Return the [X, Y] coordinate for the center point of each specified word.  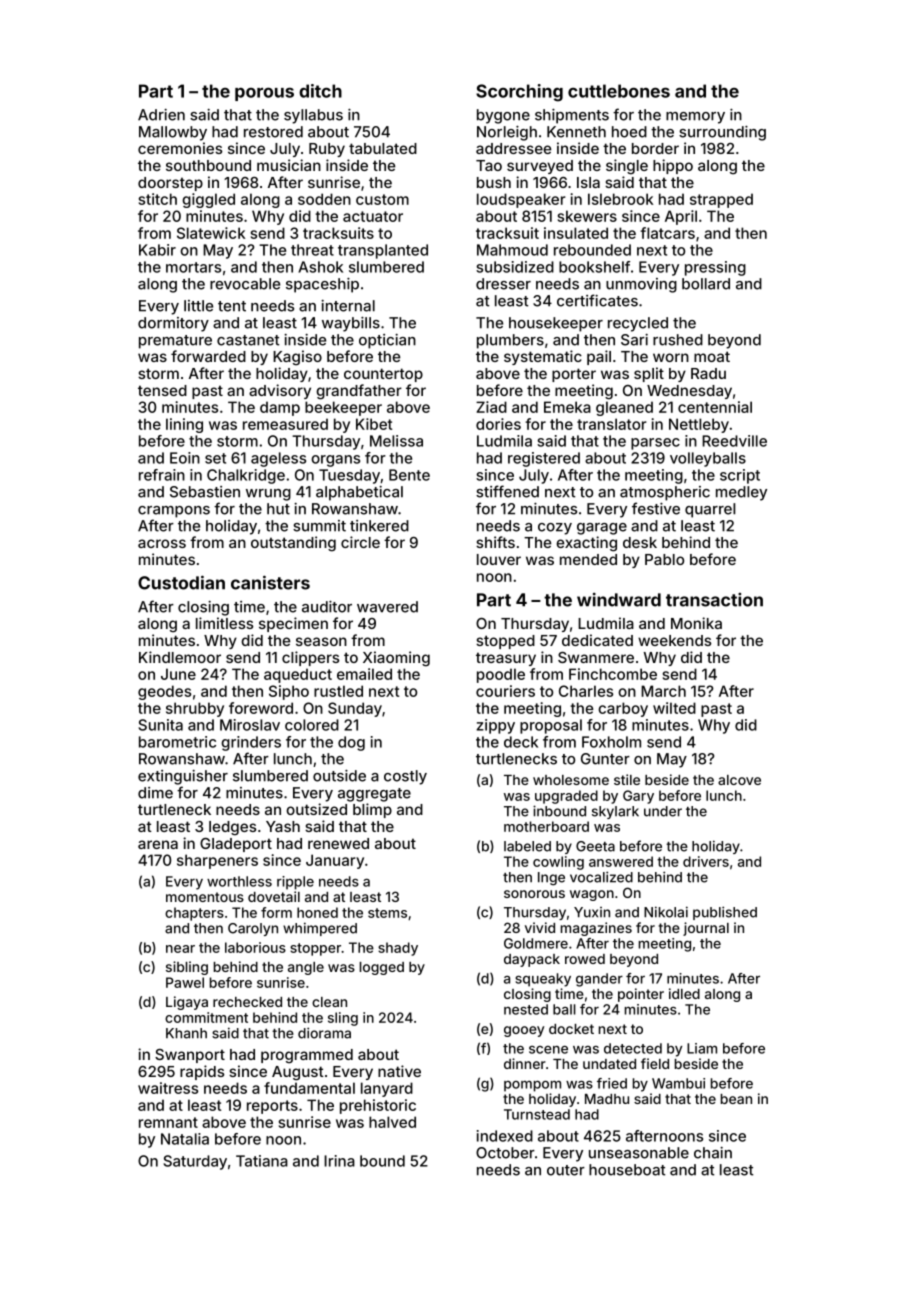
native [399, 1071]
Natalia [185, 1139]
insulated [576, 233]
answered [621, 861]
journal [706, 929]
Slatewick [211, 233]
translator [612, 424]
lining [184, 425]
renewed [338, 843]
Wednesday [689, 392]
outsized [316, 809]
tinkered [379, 526]
